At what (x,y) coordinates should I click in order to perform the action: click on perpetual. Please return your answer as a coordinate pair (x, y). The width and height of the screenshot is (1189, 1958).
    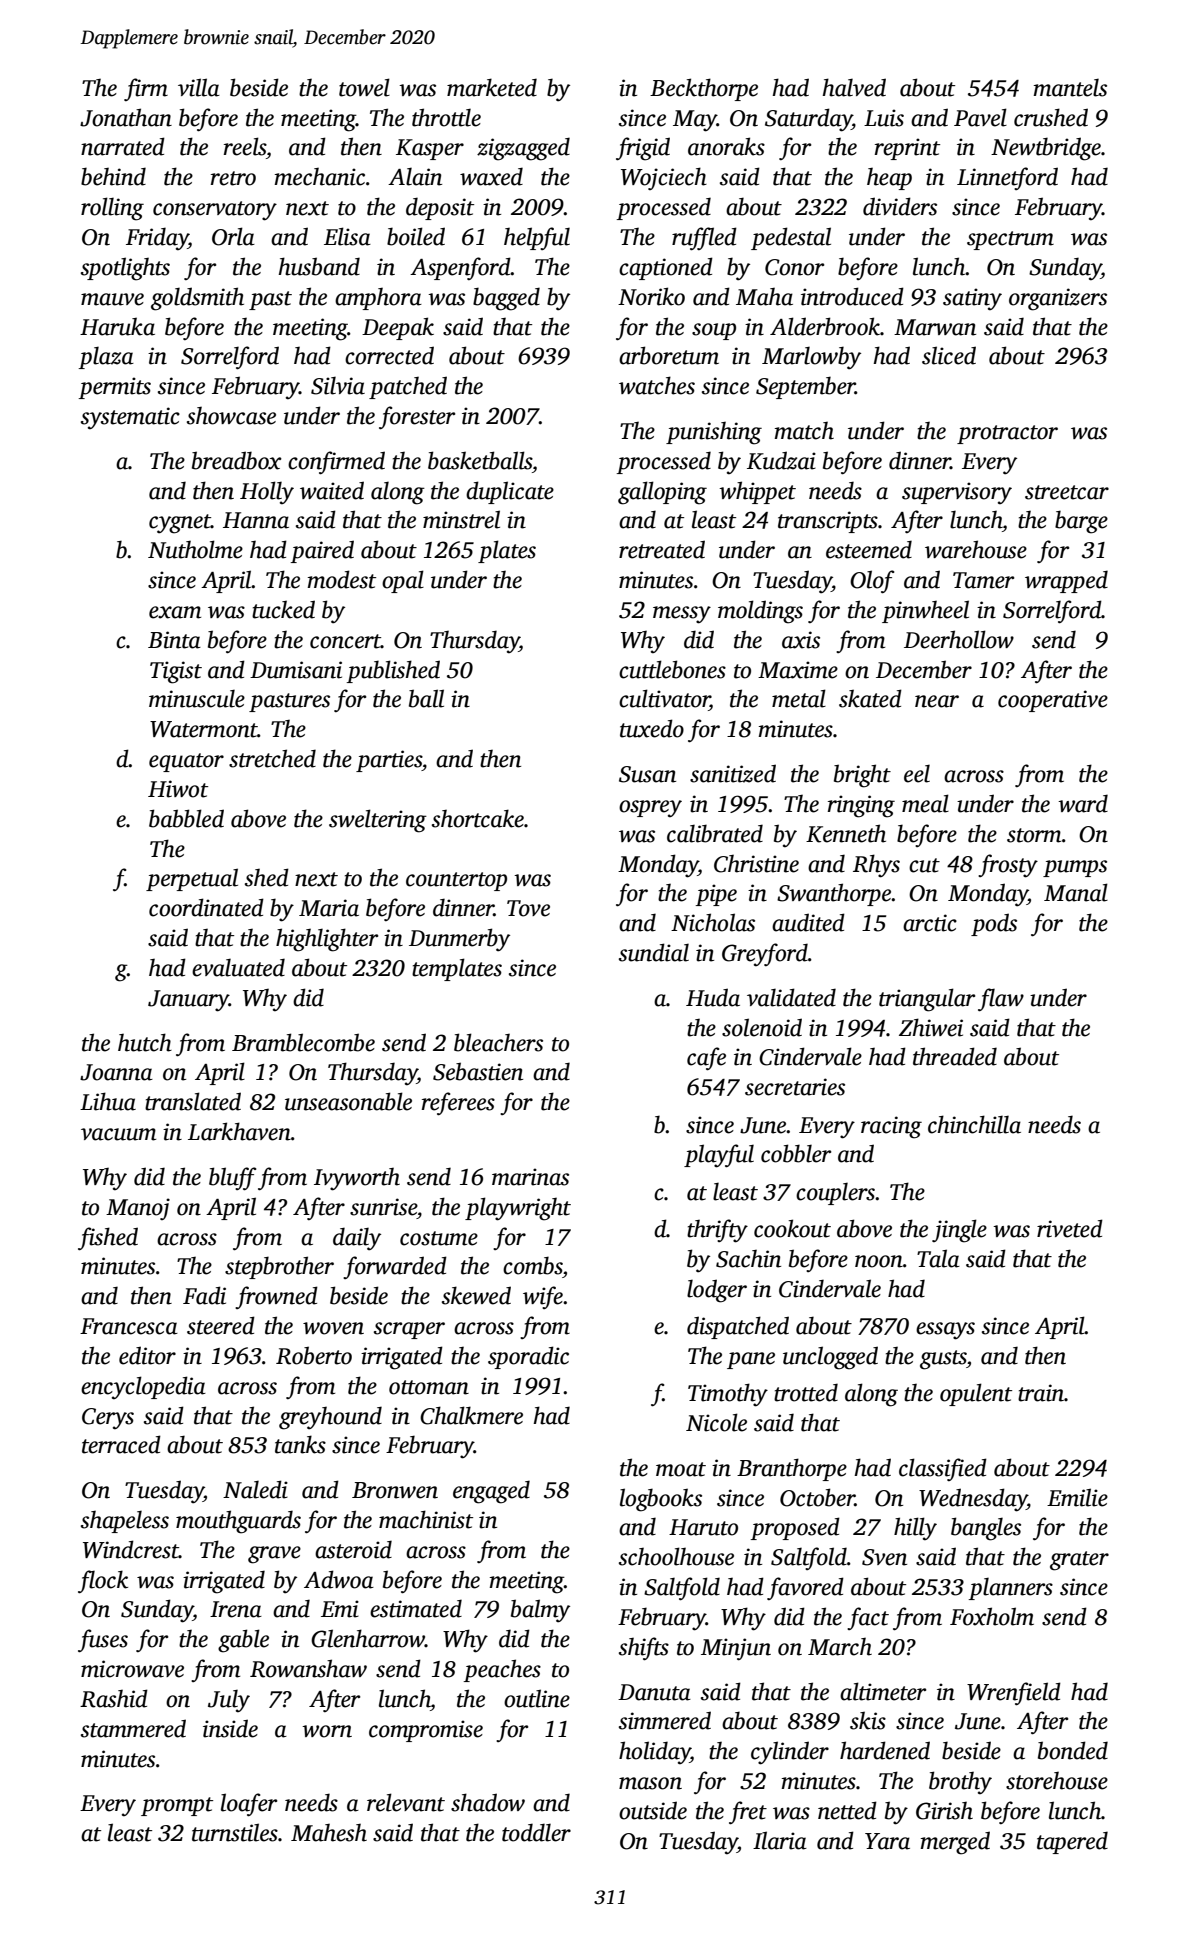
    Looking at the image, I should click on (192, 879).
